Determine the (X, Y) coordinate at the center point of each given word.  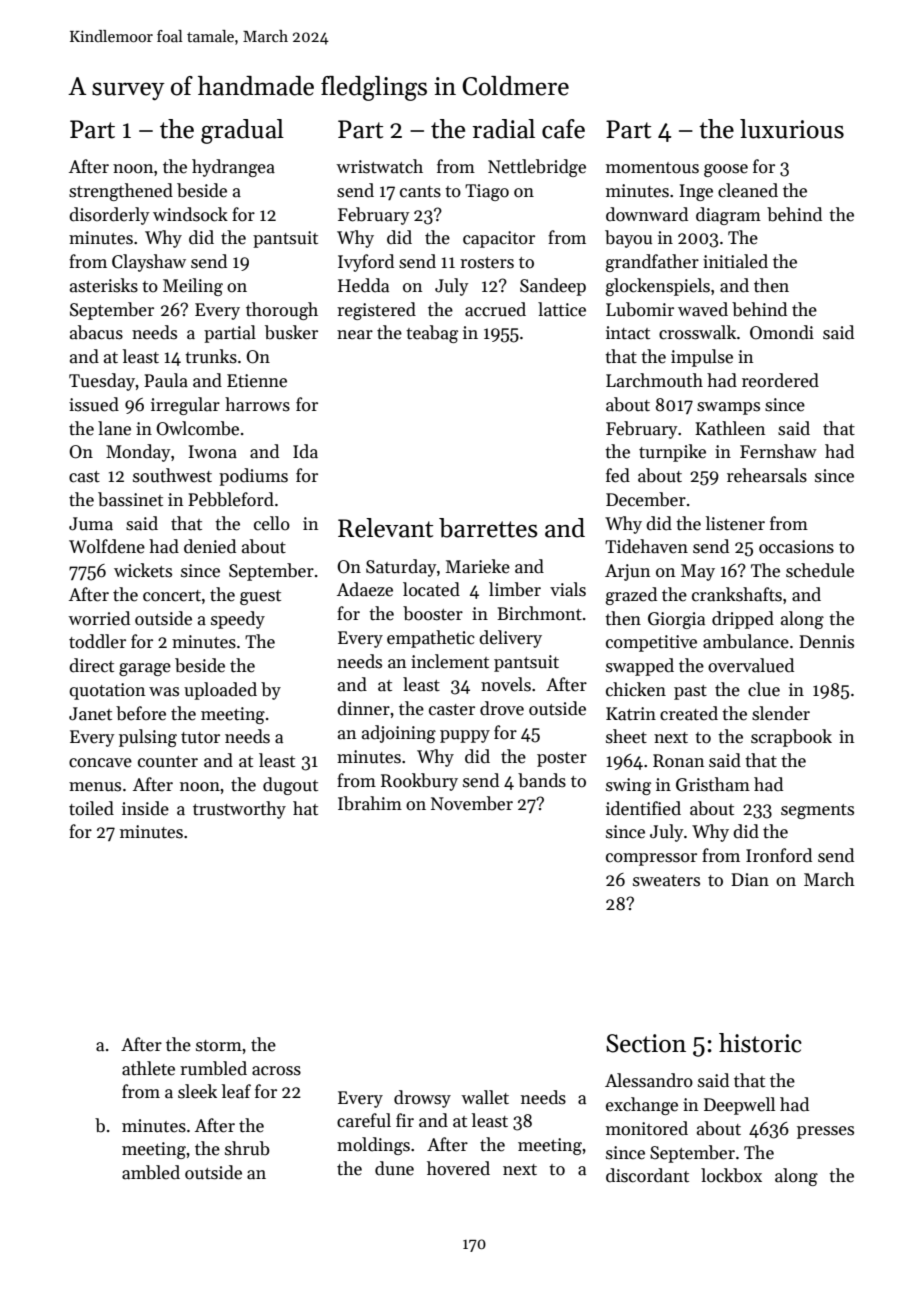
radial (503, 129)
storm (219, 1046)
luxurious (792, 129)
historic (760, 1043)
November (472, 803)
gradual (242, 131)
